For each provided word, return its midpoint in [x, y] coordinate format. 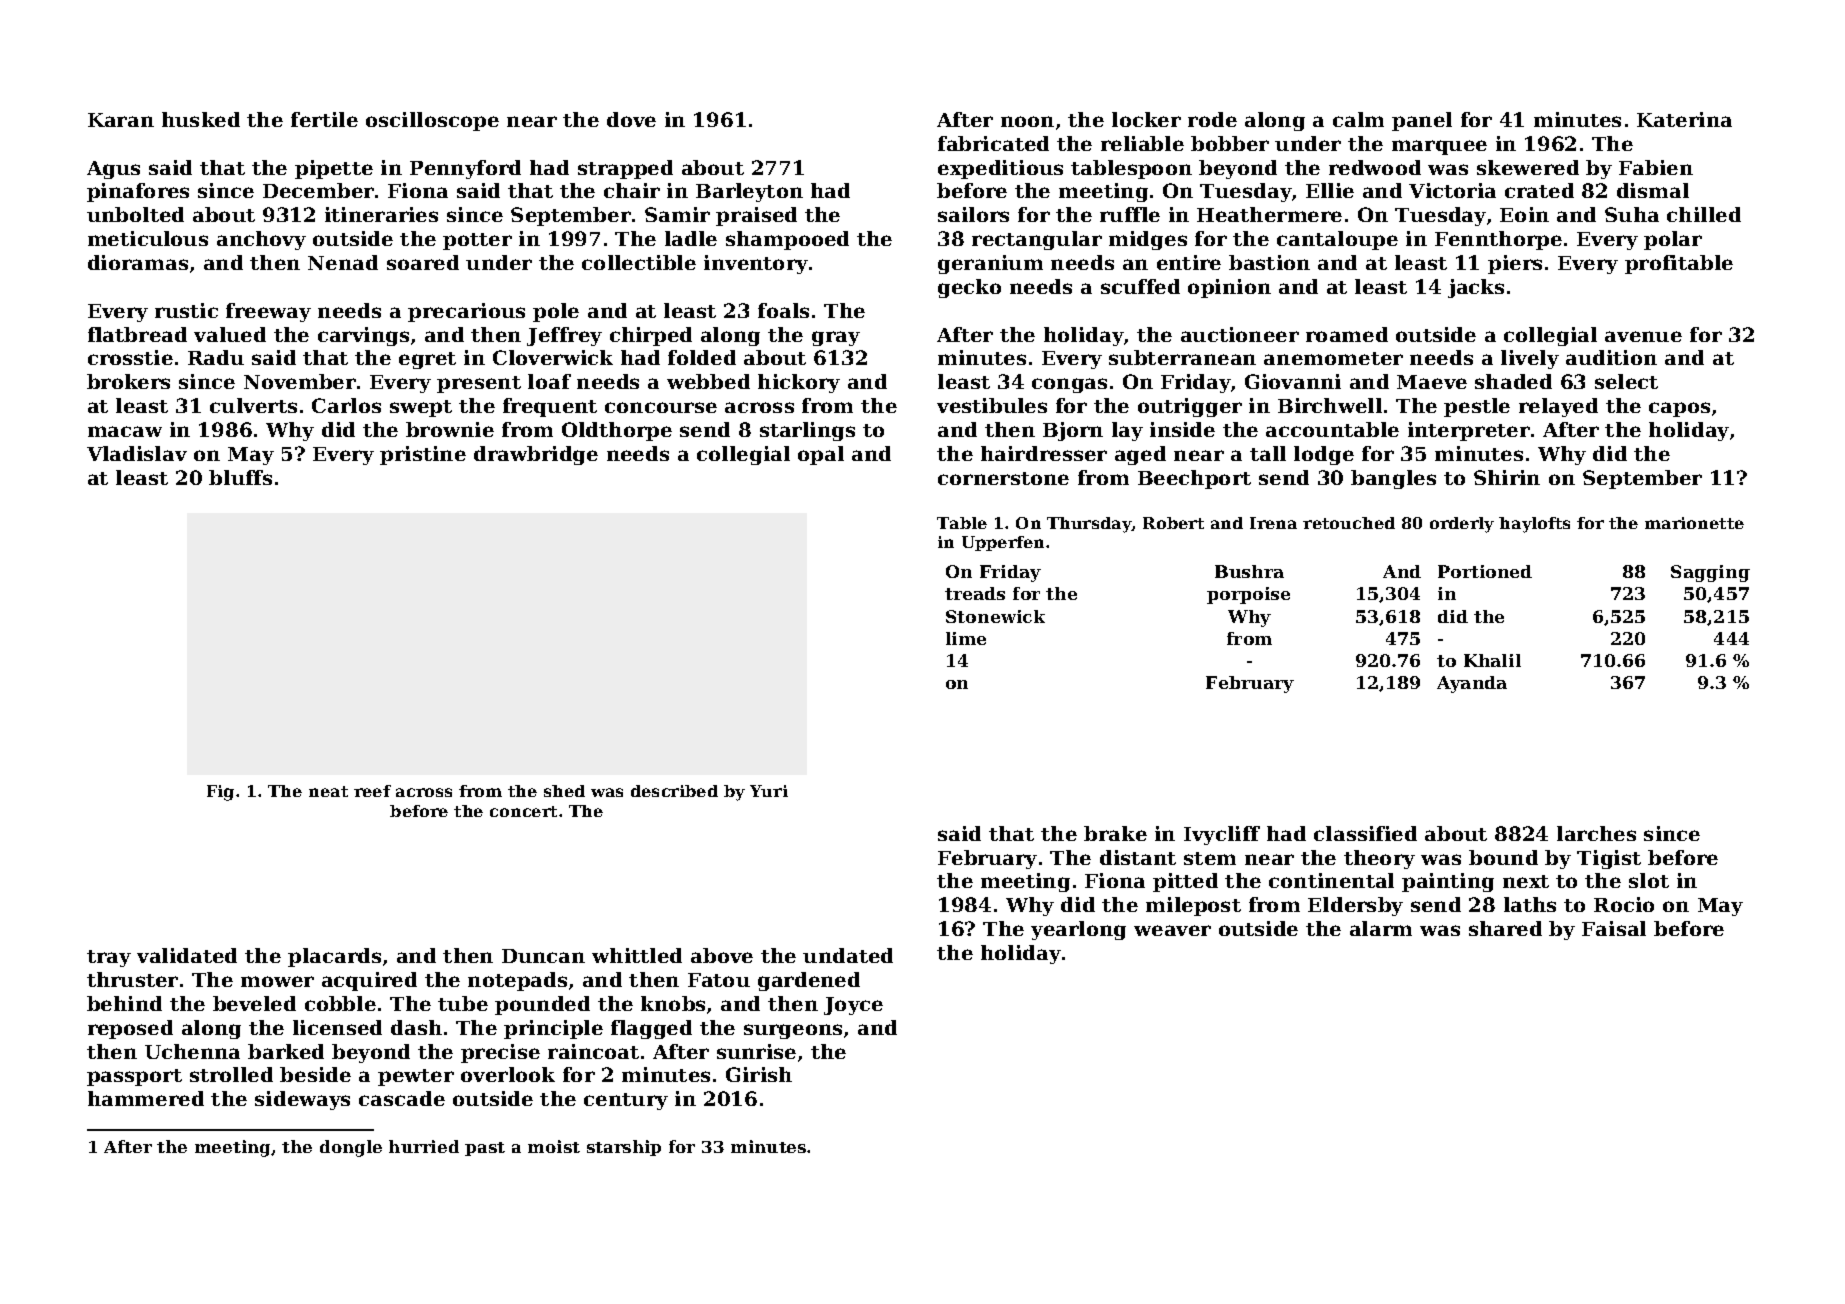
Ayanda [1472, 684]
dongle [351, 1148]
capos [1679, 409]
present [479, 384]
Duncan [543, 956]
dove [631, 119]
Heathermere [1269, 214]
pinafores [138, 192]
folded [702, 357]
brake [1115, 833]
